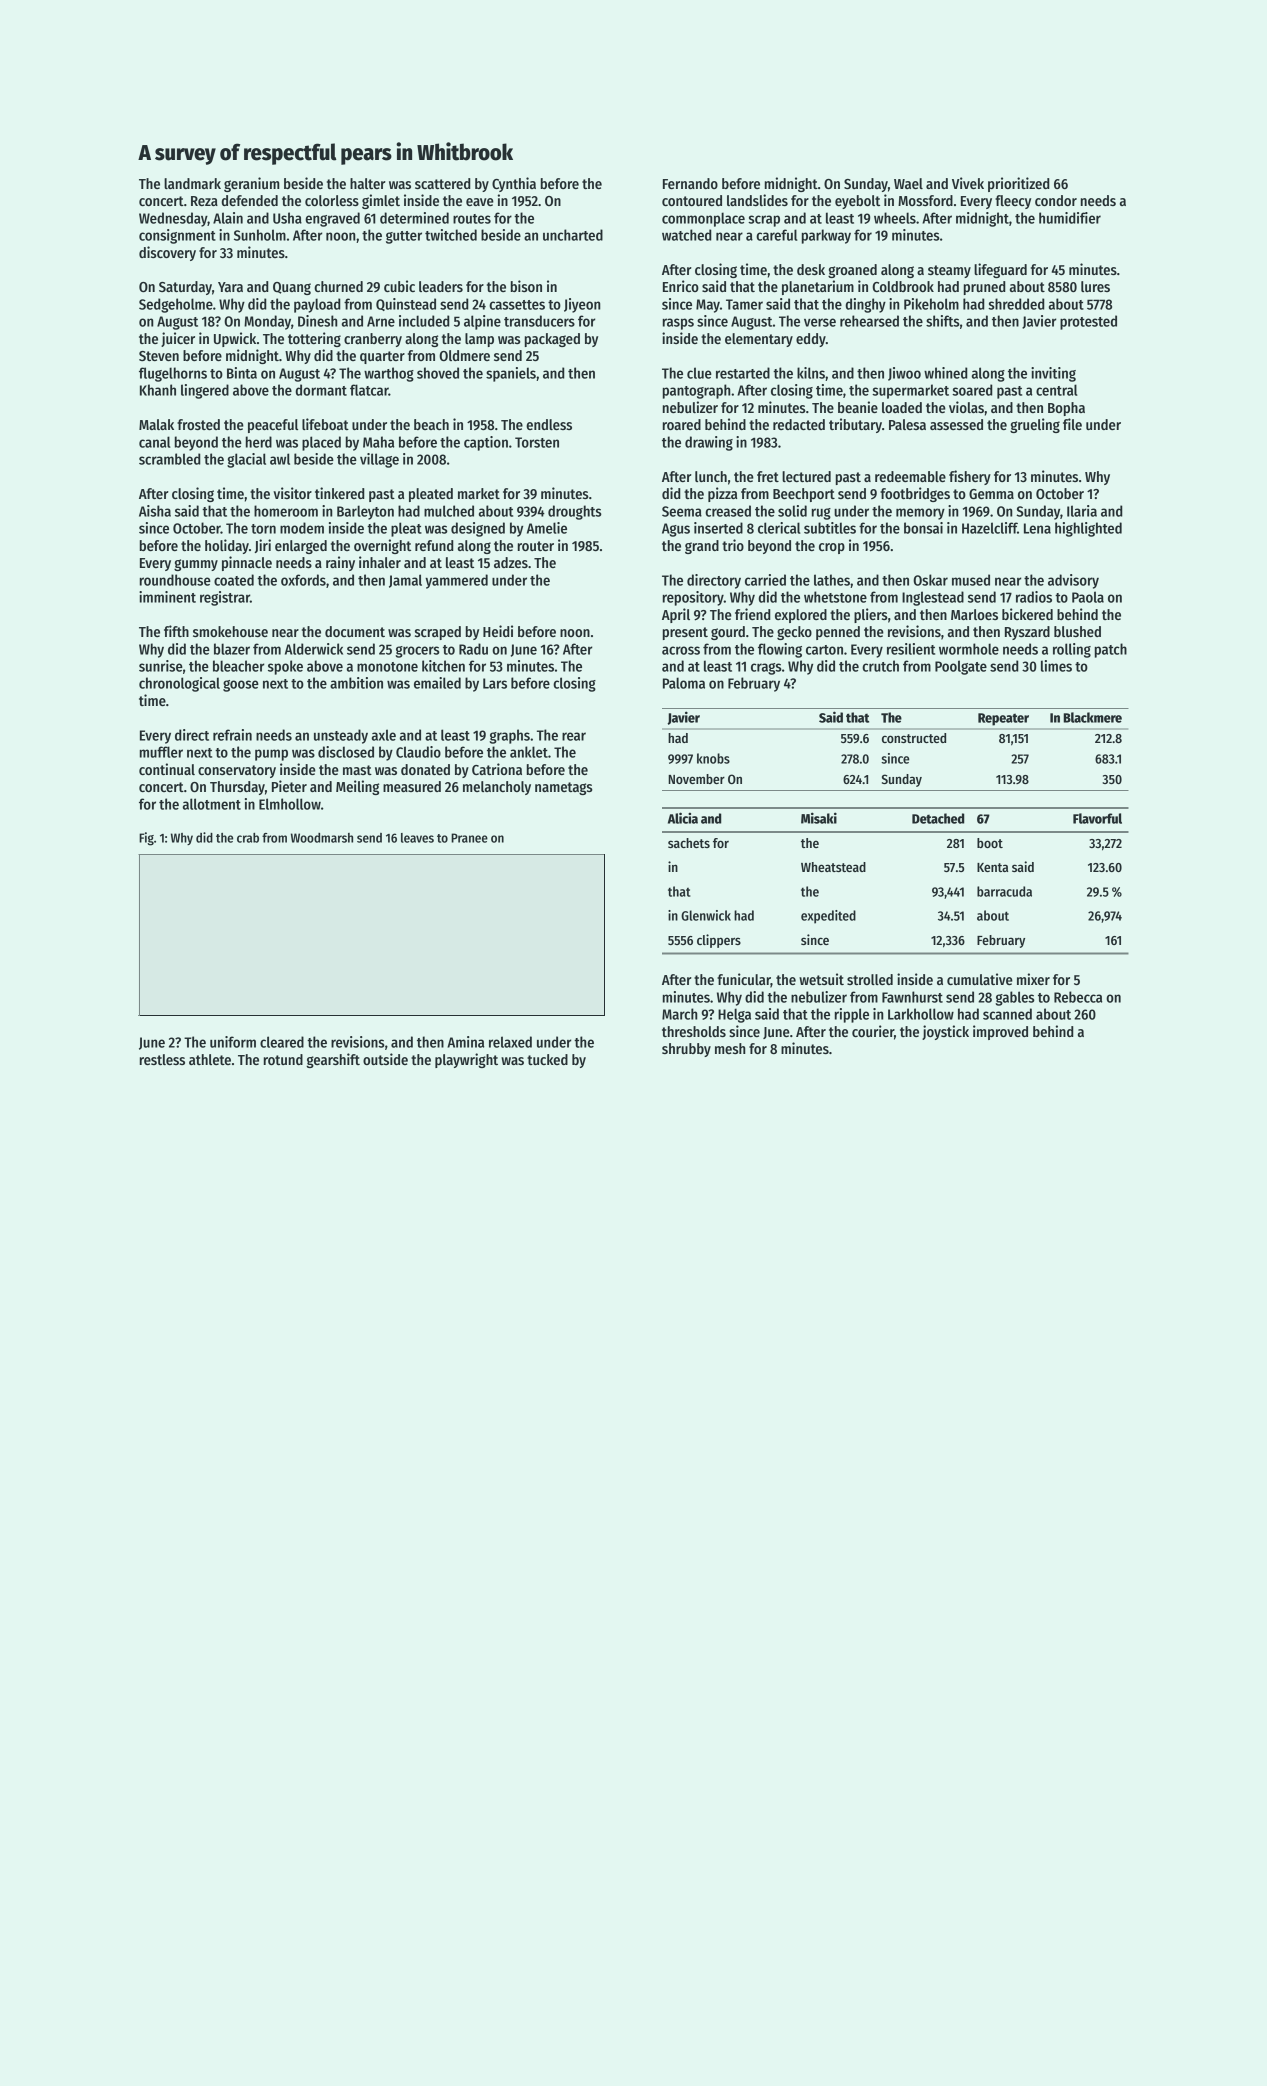  Describe the element at coordinates (908, 183) in the image. I see `Wael` at that location.
